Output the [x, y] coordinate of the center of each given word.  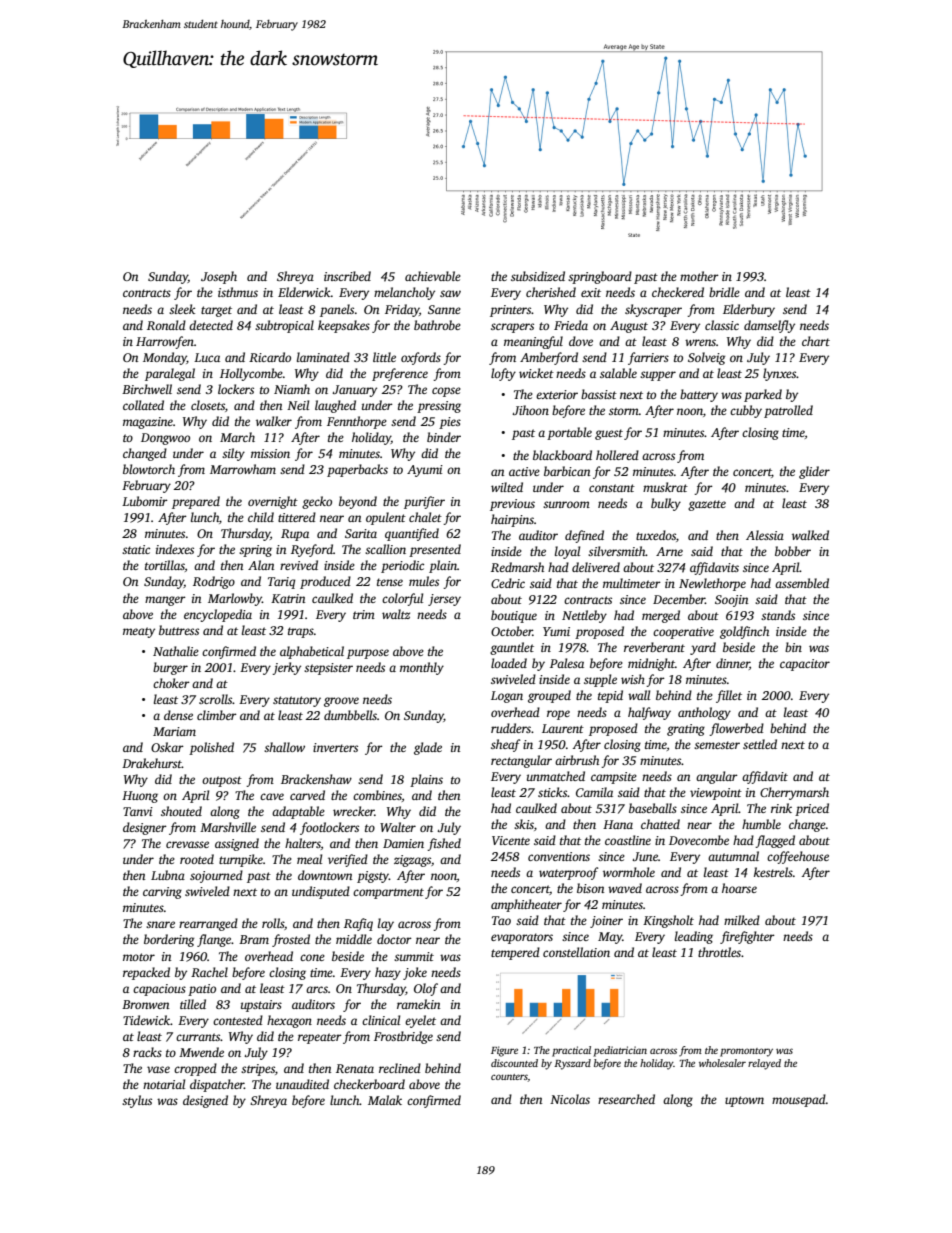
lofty [503, 374]
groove [341, 702]
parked [763, 395]
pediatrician [620, 1051]
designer [145, 828]
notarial [164, 1084]
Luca [207, 357]
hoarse [739, 888]
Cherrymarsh [794, 793]
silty [233, 454]
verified [348, 860]
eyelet [420, 1021]
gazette [707, 505]
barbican [567, 471]
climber [217, 715]
